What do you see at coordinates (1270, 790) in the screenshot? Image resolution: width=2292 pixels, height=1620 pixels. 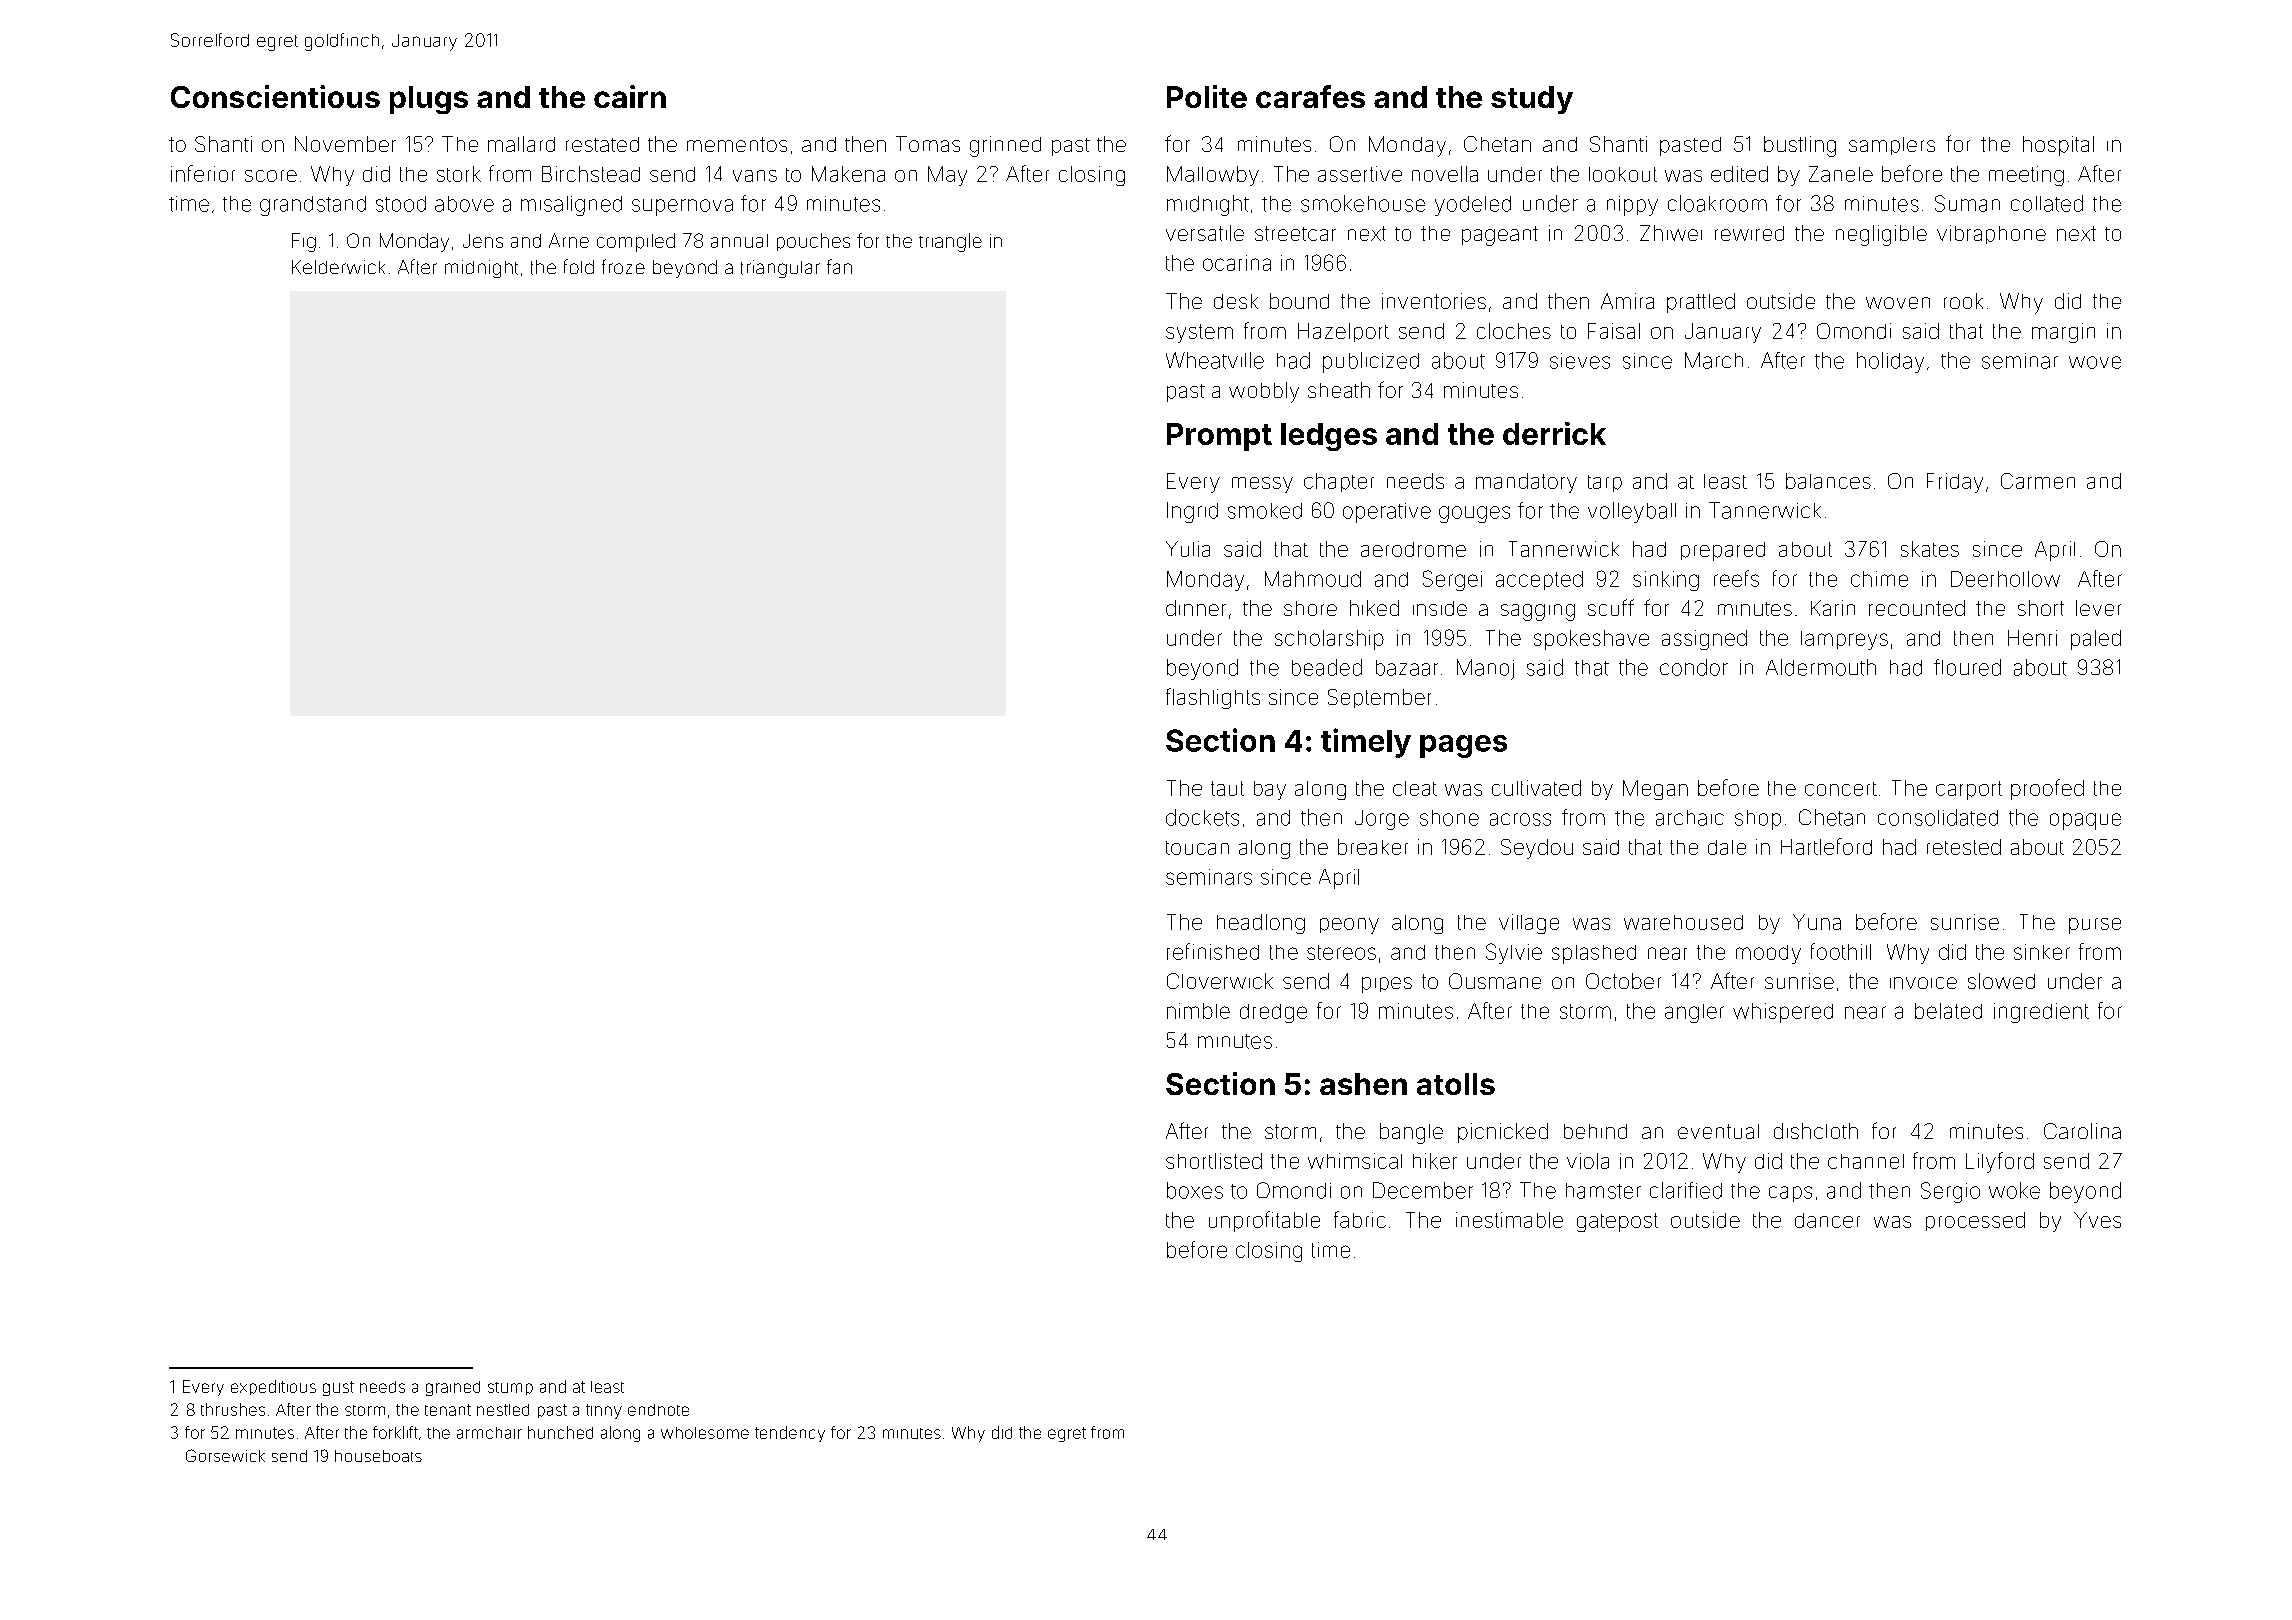 I see `bay` at bounding box center [1270, 790].
